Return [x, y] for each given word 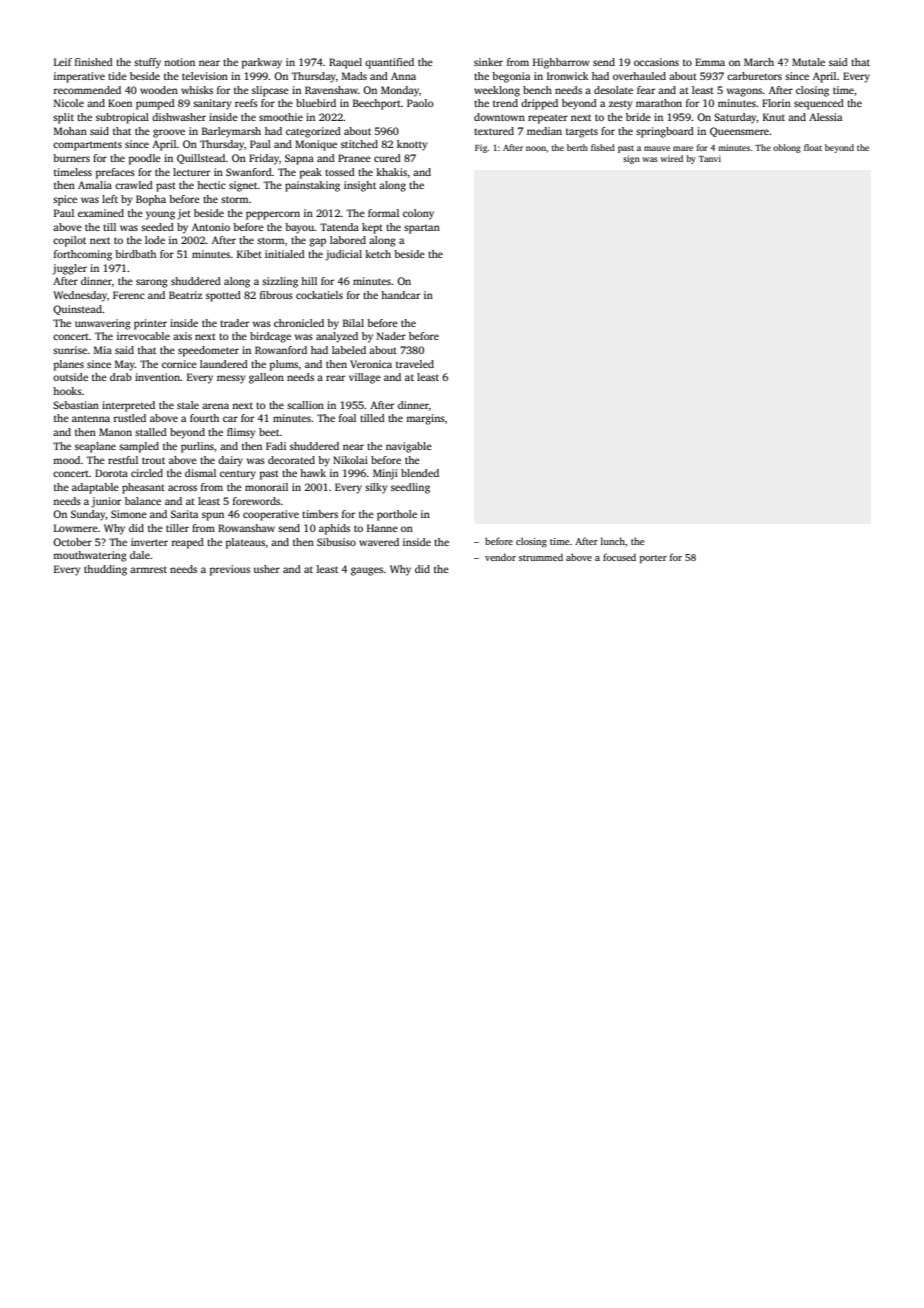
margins [425, 419]
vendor [500, 557]
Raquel [345, 63]
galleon [266, 378]
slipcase [270, 91]
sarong [152, 283]
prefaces [115, 173]
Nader [391, 336]
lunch [613, 541]
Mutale [808, 62]
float [813, 147]
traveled [415, 364]
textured [494, 131]
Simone [129, 514]
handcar [400, 295]
